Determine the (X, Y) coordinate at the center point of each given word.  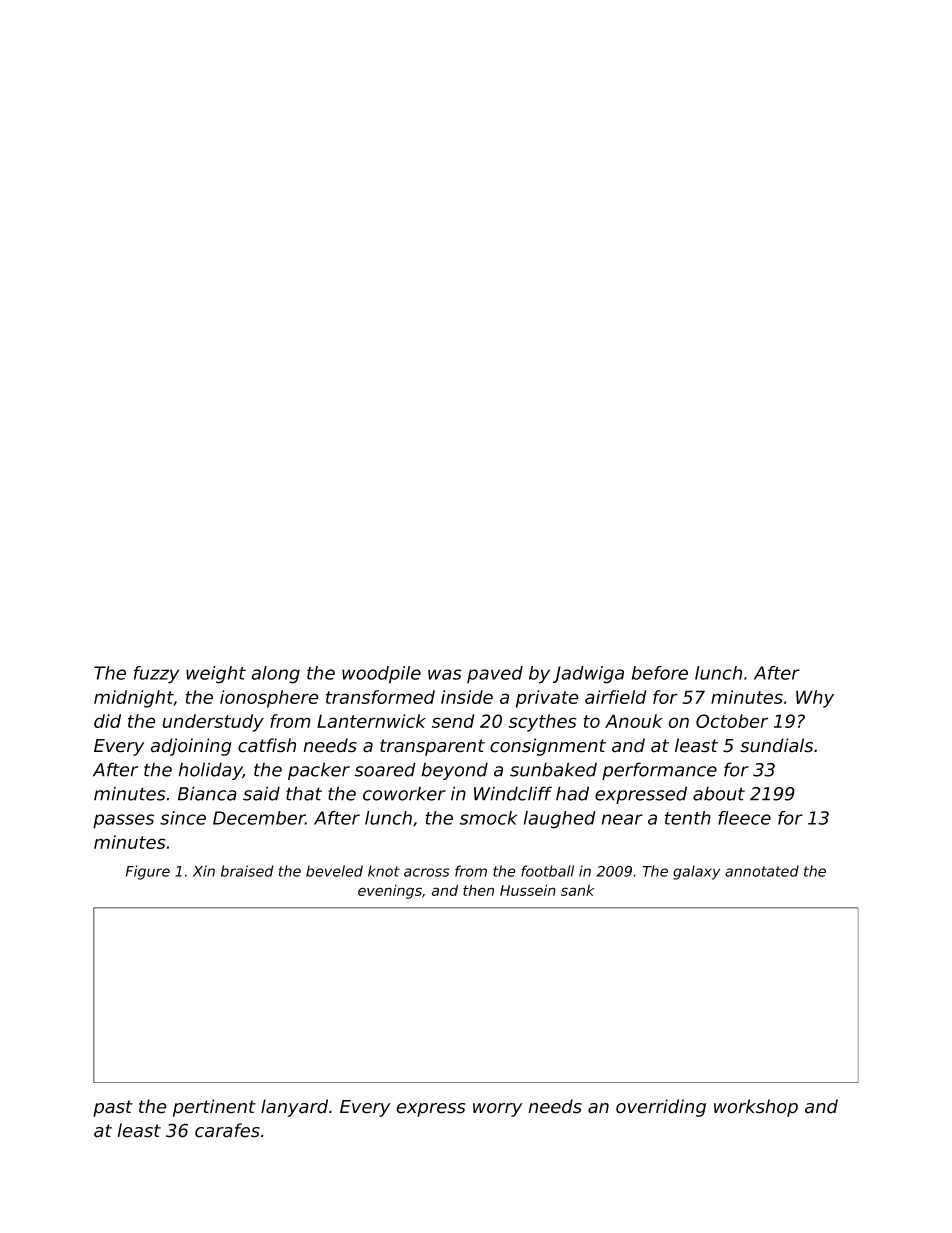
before (660, 673)
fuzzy (156, 675)
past (113, 1108)
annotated (762, 871)
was (445, 674)
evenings (390, 891)
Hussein (528, 890)
